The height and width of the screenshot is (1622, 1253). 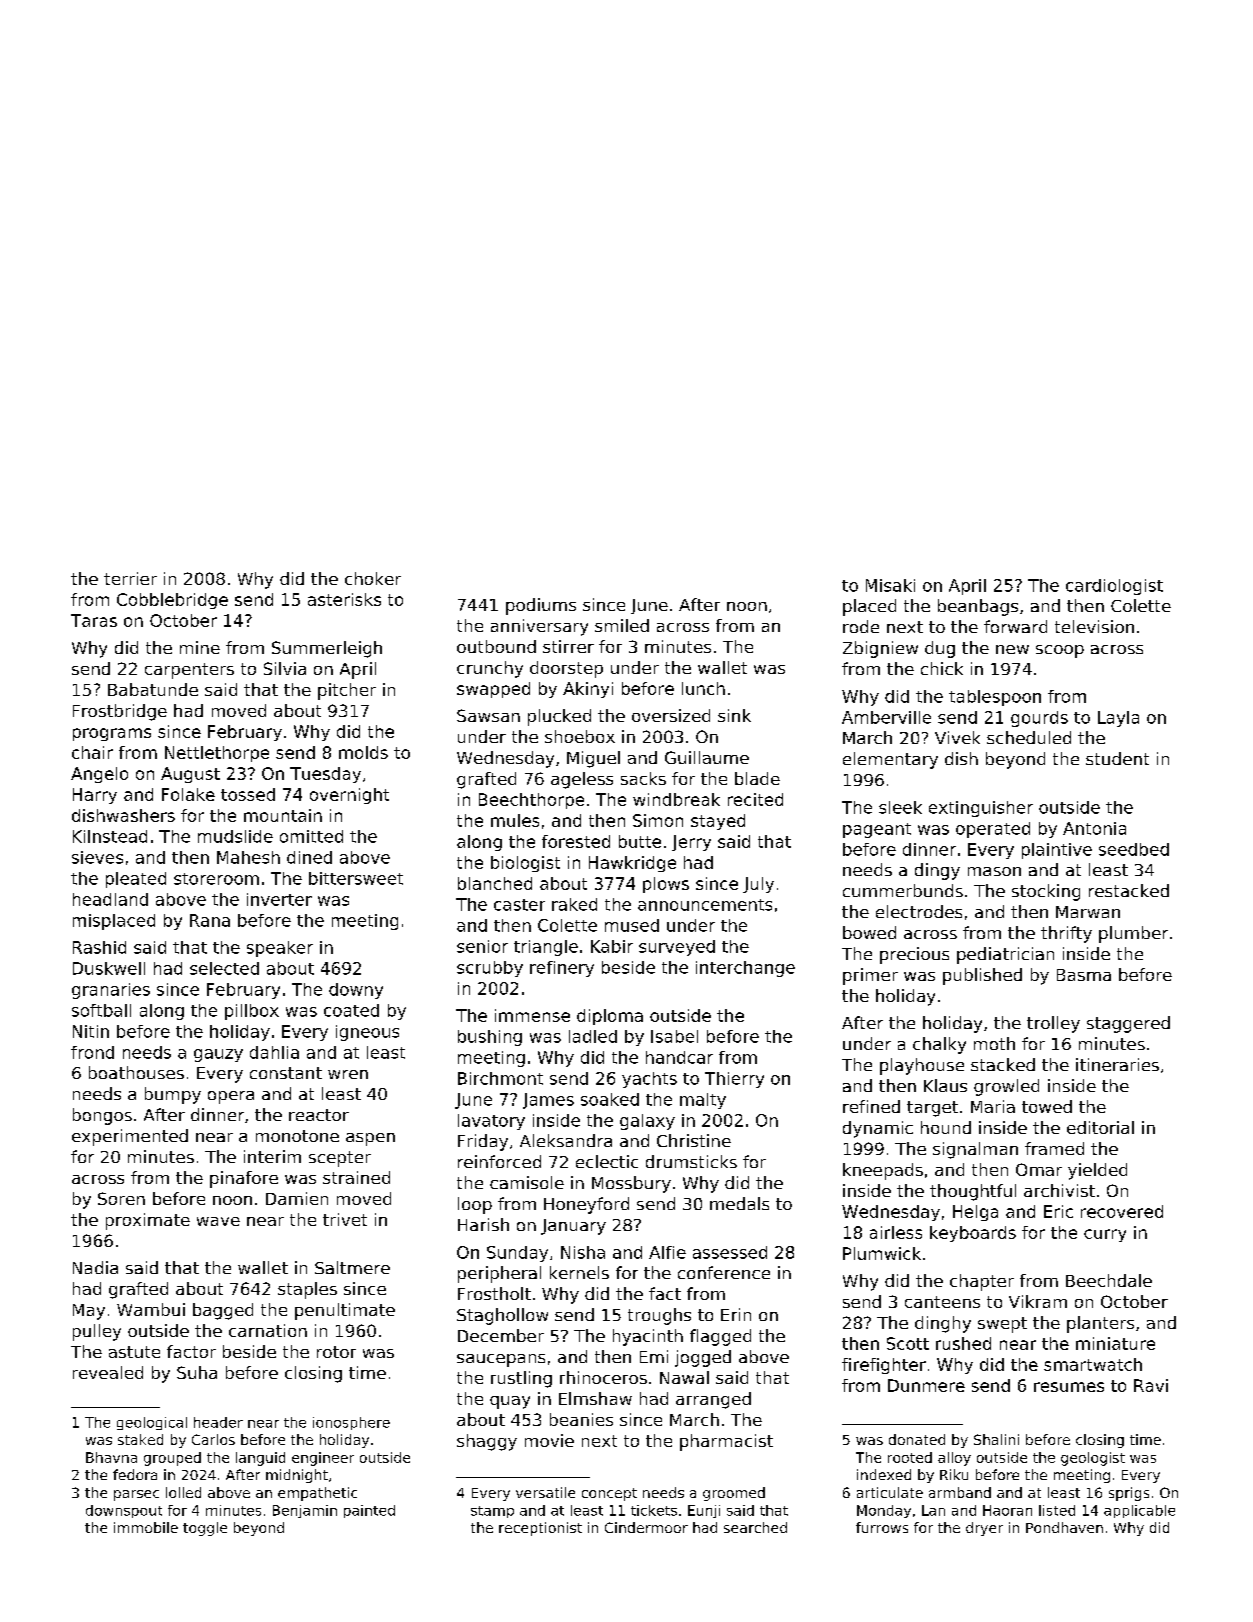 I want to click on loop, so click(x=475, y=1205).
